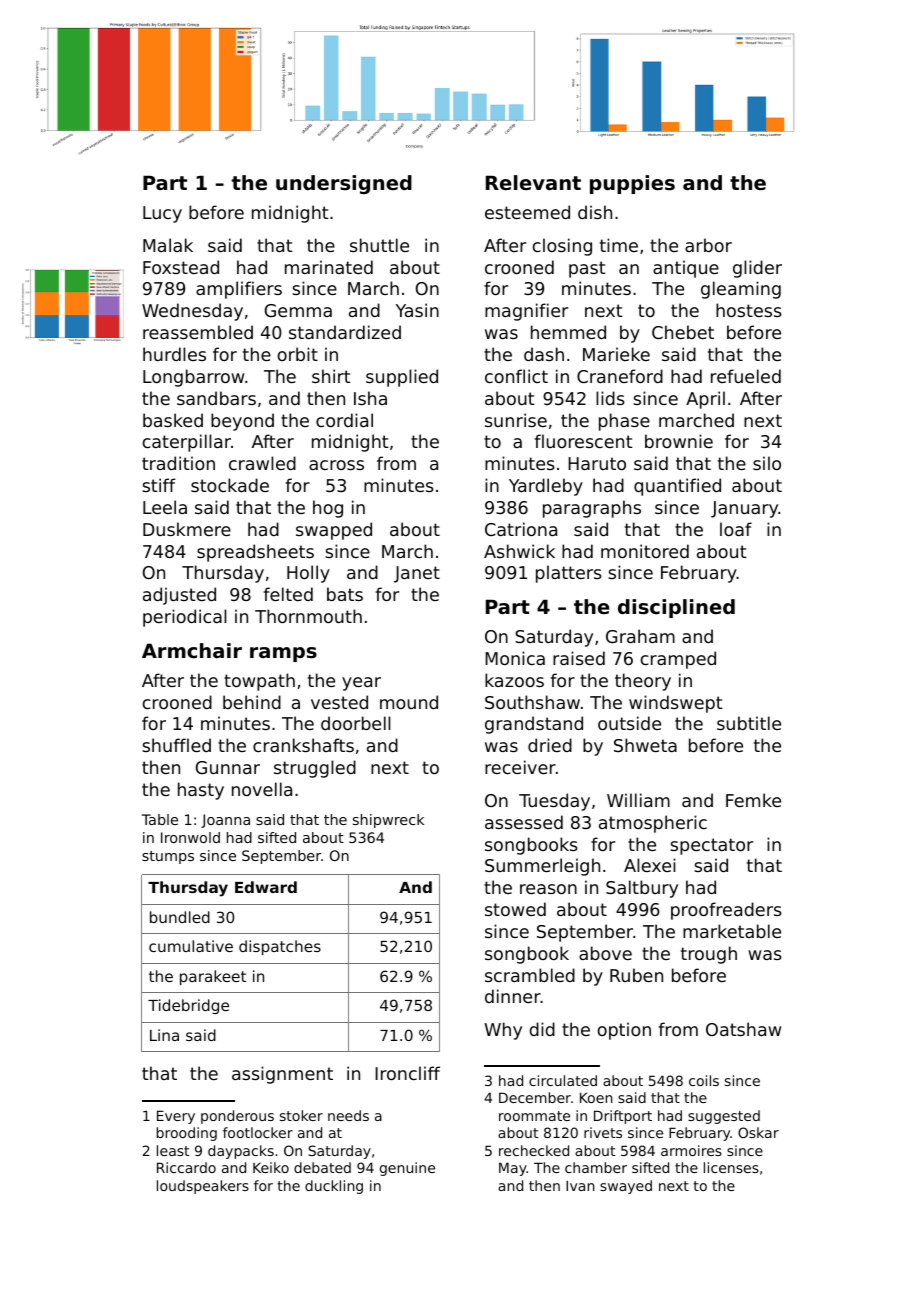 The height and width of the screenshot is (1311, 924). Describe the element at coordinates (724, 1117) in the screenshot. I see `suggested` at that location.
